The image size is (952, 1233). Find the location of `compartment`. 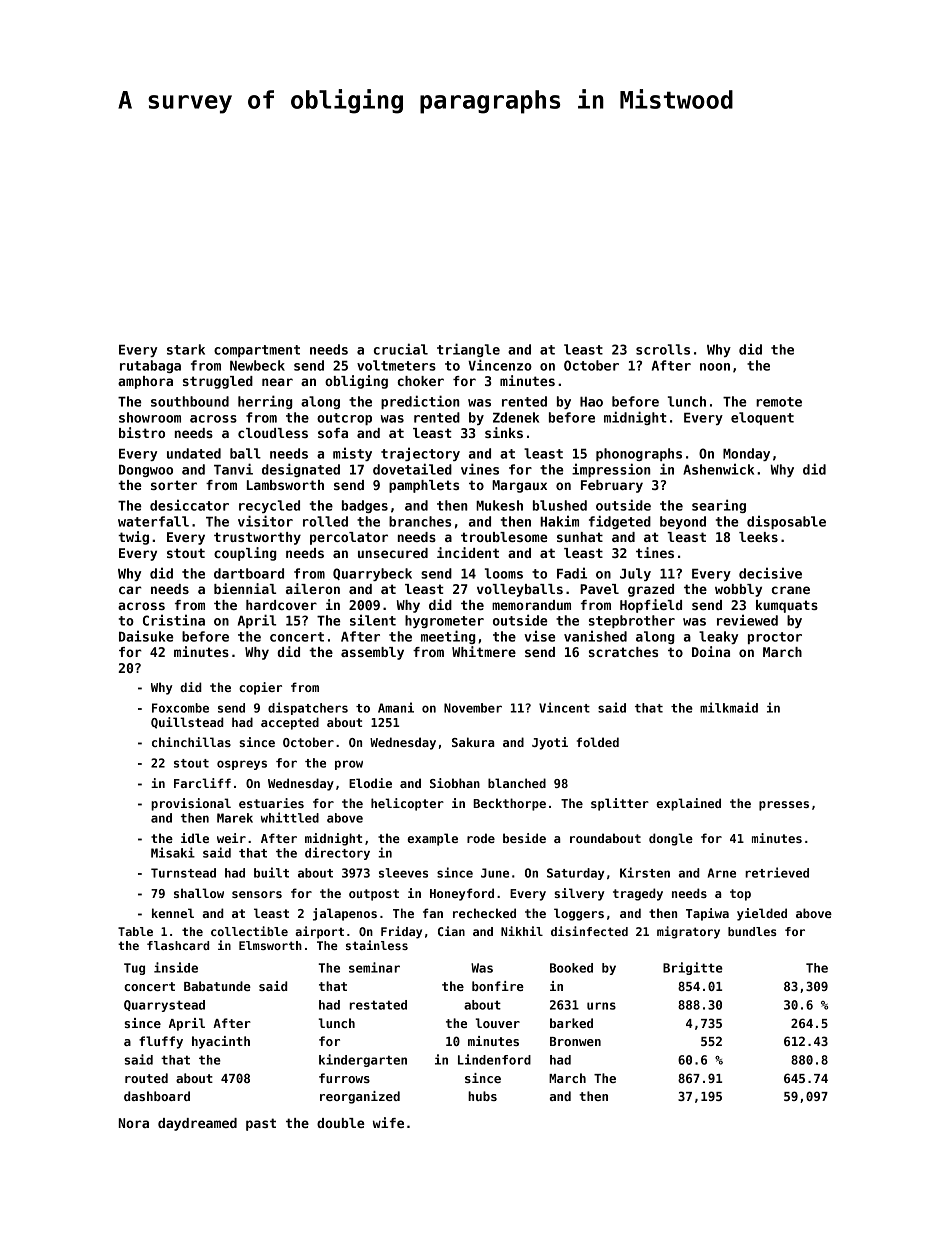

compartment is located at coordinates (257, 351).
